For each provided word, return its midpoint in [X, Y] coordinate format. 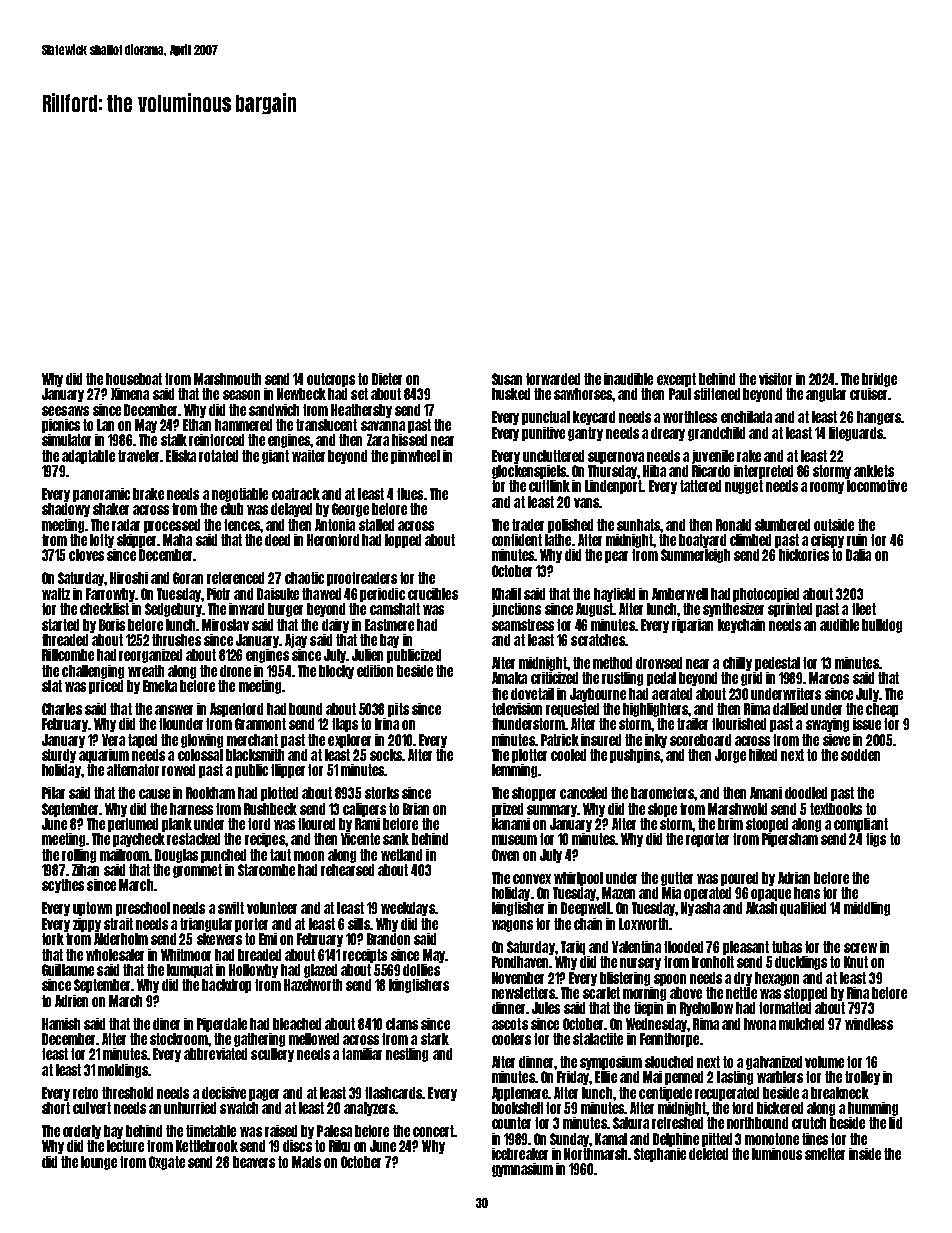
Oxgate [167, 1163]
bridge [879, 380]
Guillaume [68, 970]
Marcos [829, 678]
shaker [111, 509]
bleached [297, 1024]
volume [824, 1062]
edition [375, 671]
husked [511, 394]
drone [235, 671]
